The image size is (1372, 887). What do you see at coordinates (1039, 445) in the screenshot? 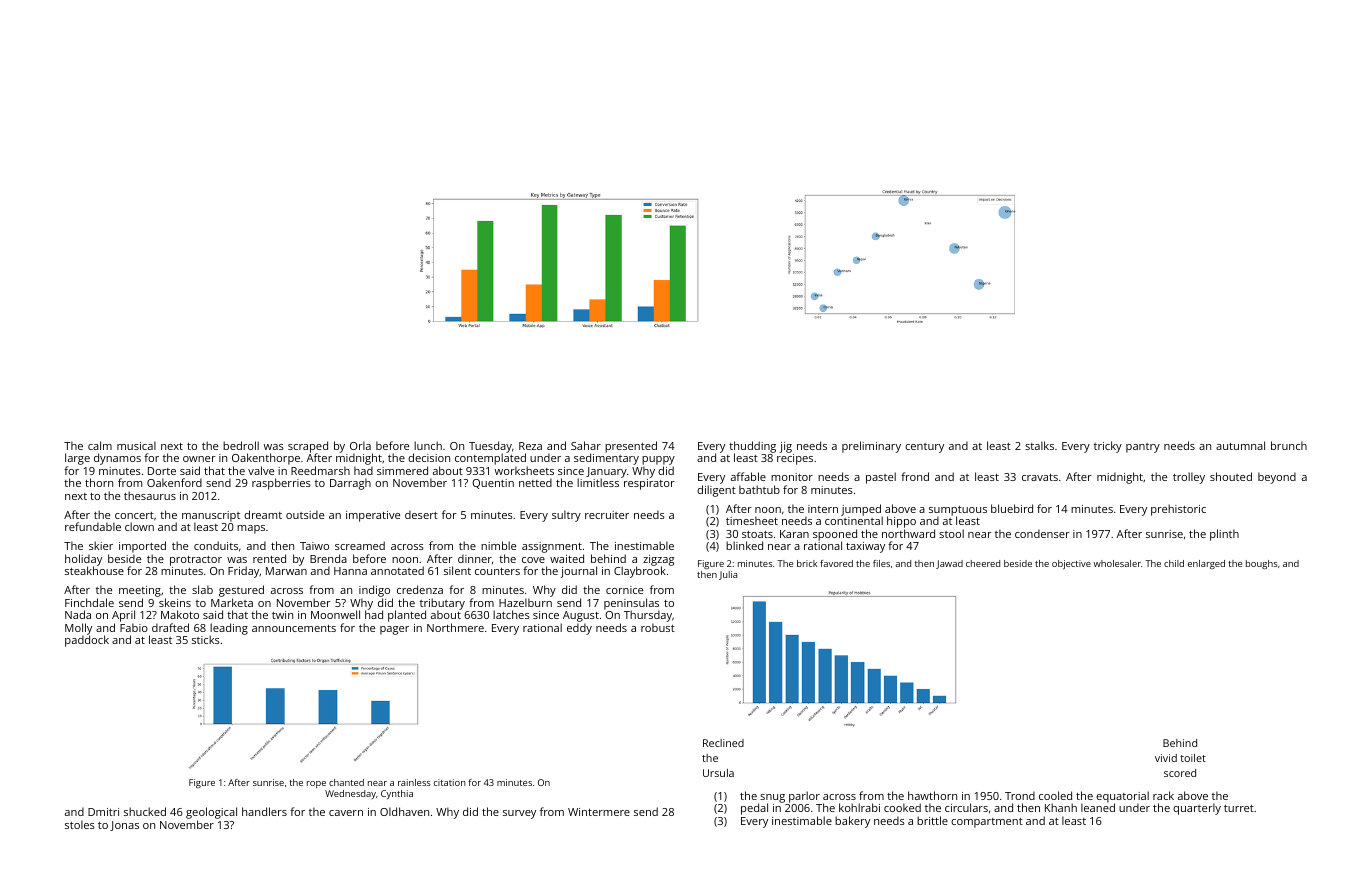
I see `stalks` at bounding box center [1039, 445].
